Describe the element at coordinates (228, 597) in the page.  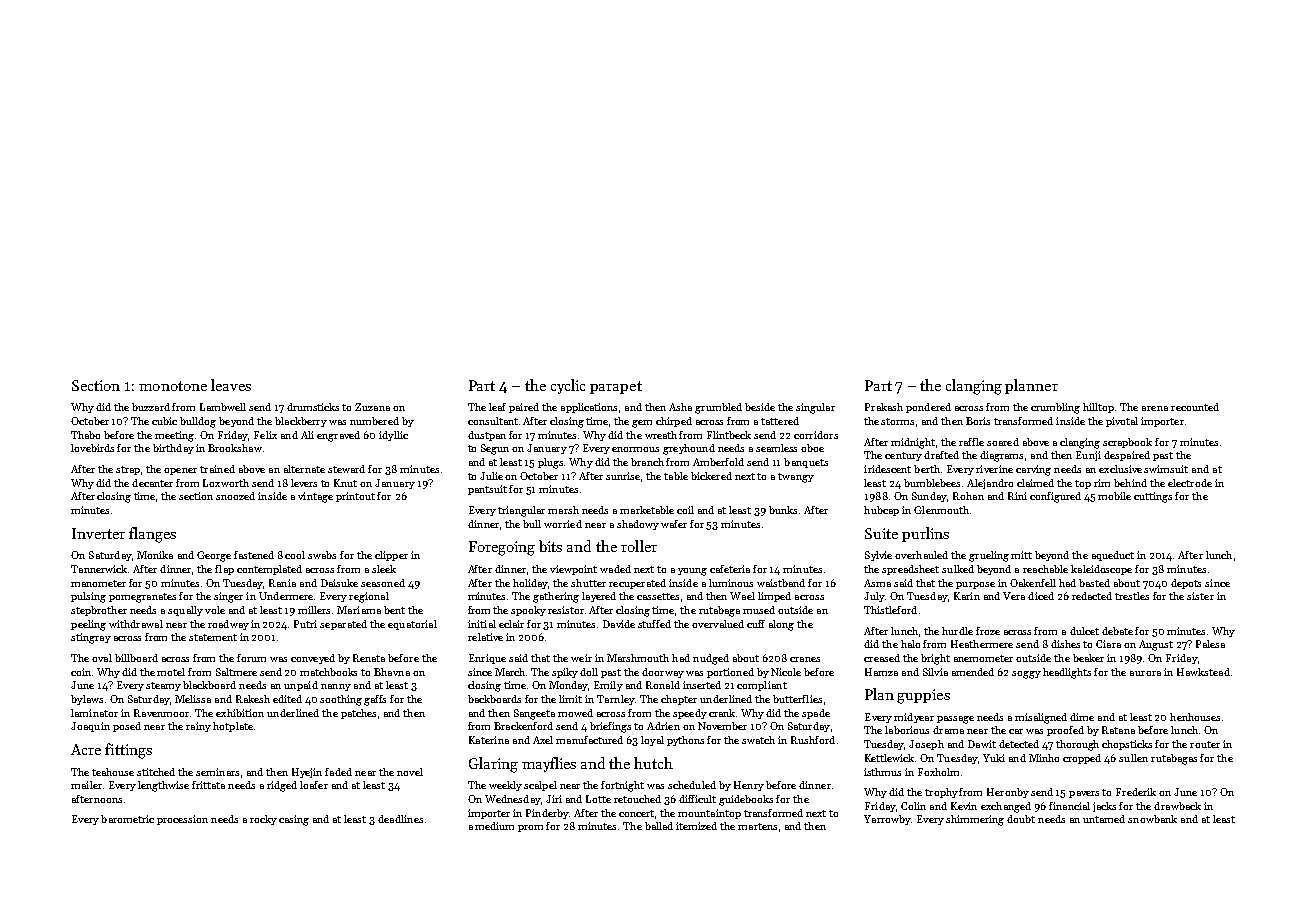
I see `singer` at that location.
